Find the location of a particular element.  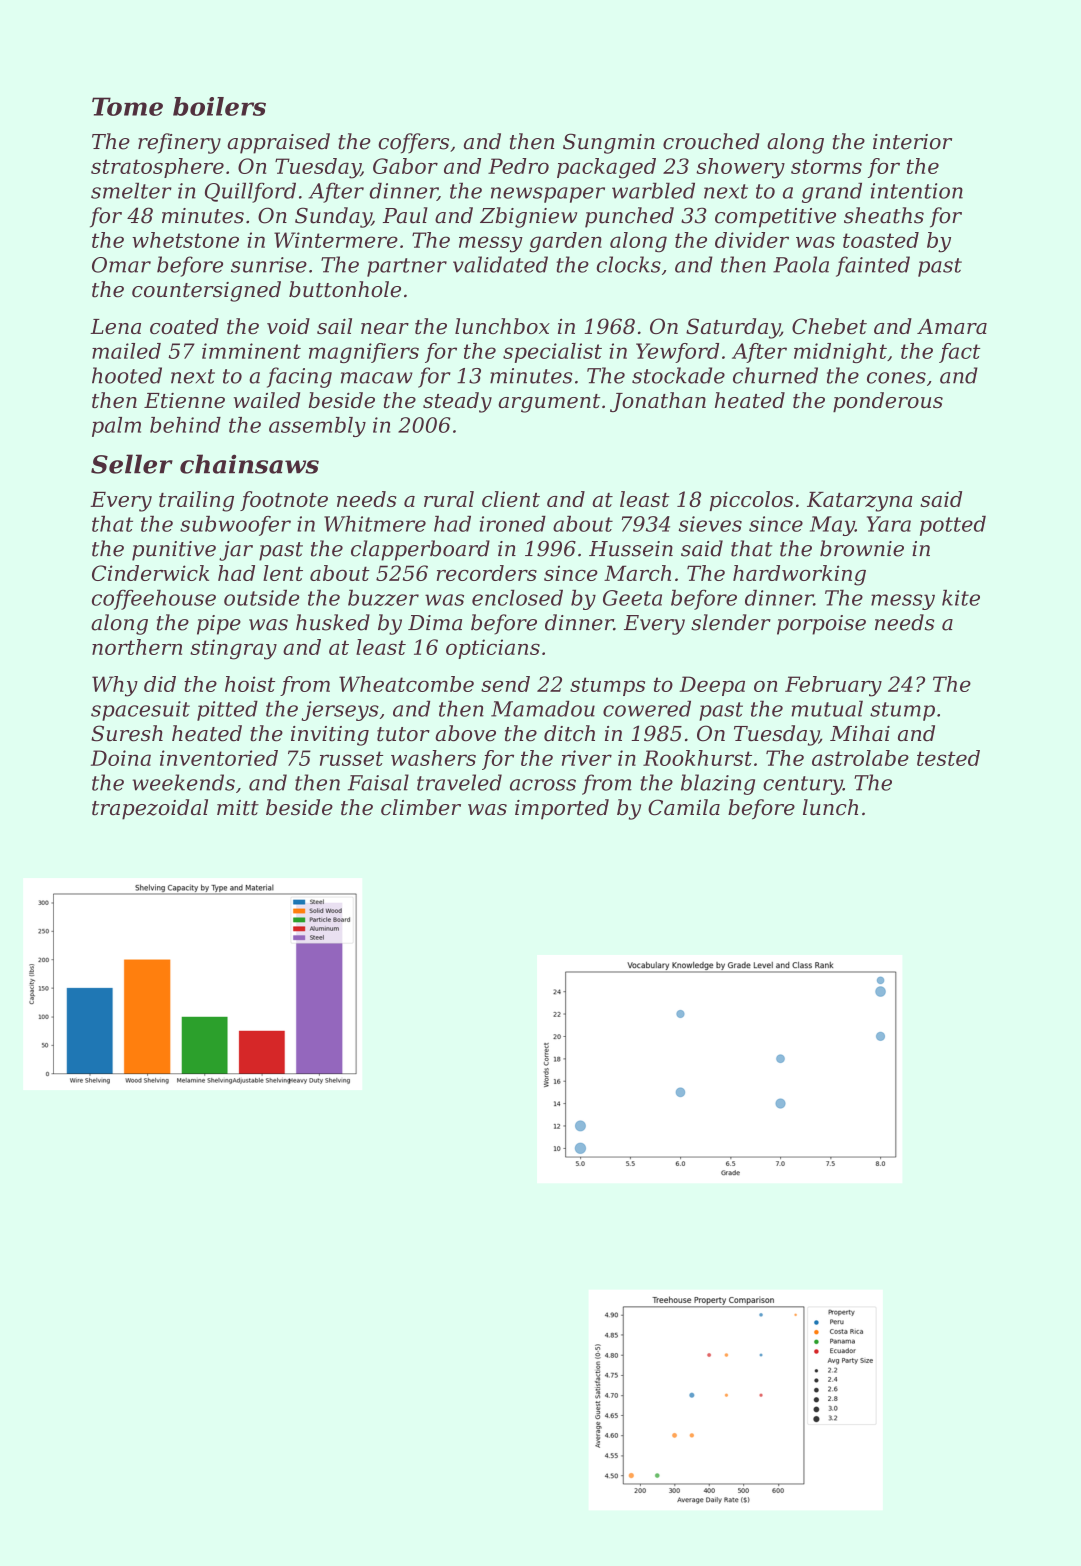

astrolabe is located at coordinates (860, 758).
